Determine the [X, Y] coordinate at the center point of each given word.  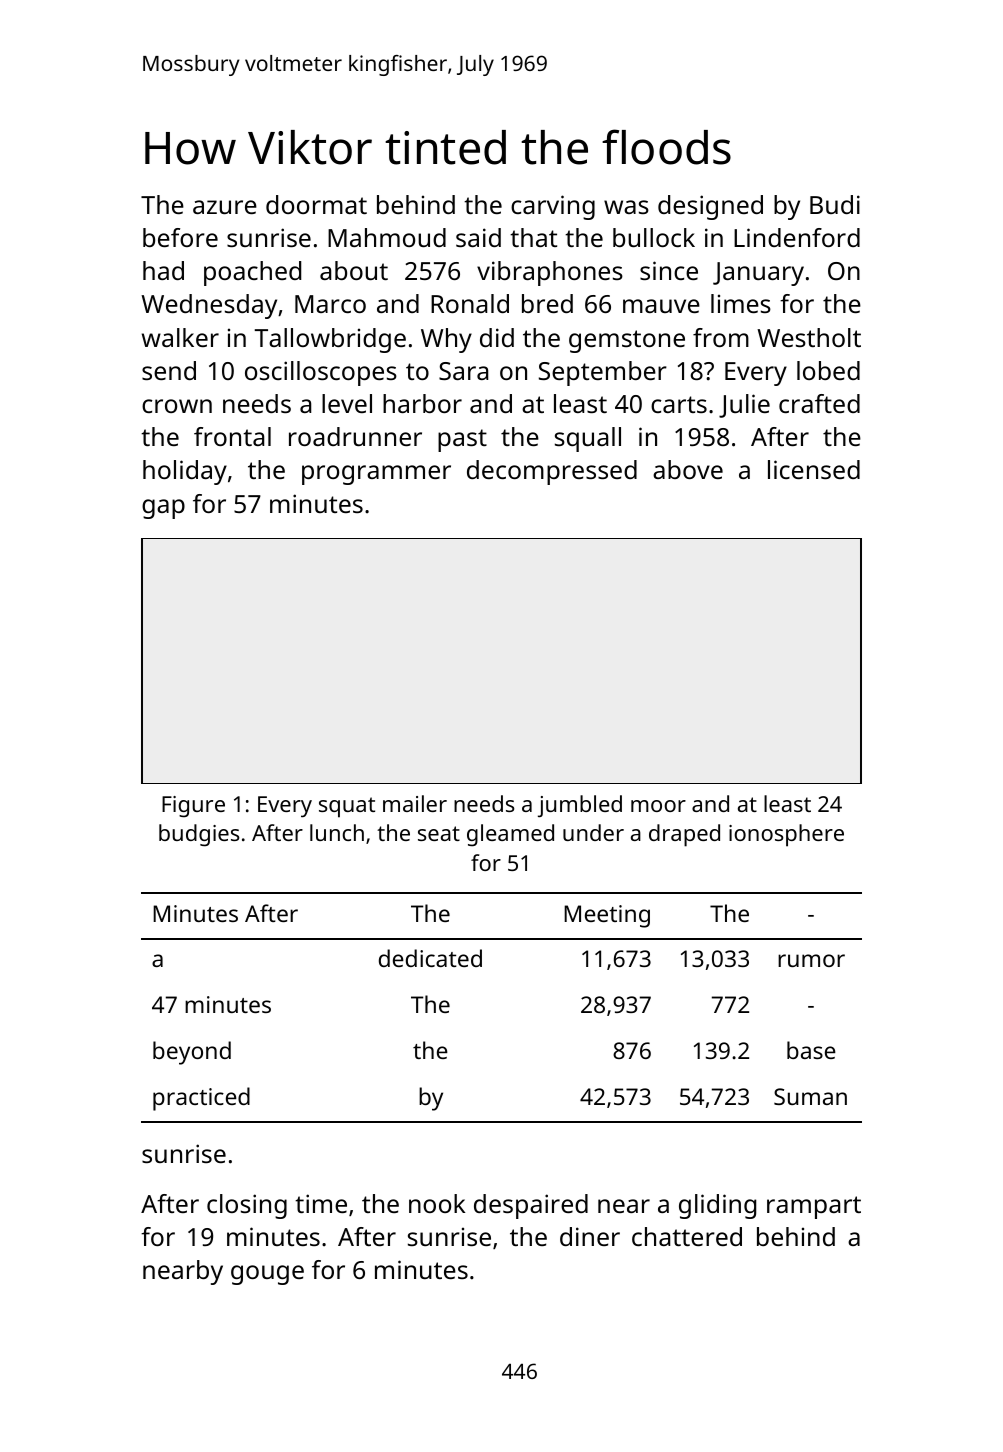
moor [658, 806]
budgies [199, 835]
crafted [819, 403]
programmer [376, 475]
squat [347, 807]
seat [439, 833]
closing [247, 1206]
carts [679, 404]
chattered [687, 1236]
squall [588, 439]
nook [437, 1203]
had [163, 270]
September [603, 373]
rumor [811, 960]
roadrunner [355, 436]
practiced [201, 1099]
